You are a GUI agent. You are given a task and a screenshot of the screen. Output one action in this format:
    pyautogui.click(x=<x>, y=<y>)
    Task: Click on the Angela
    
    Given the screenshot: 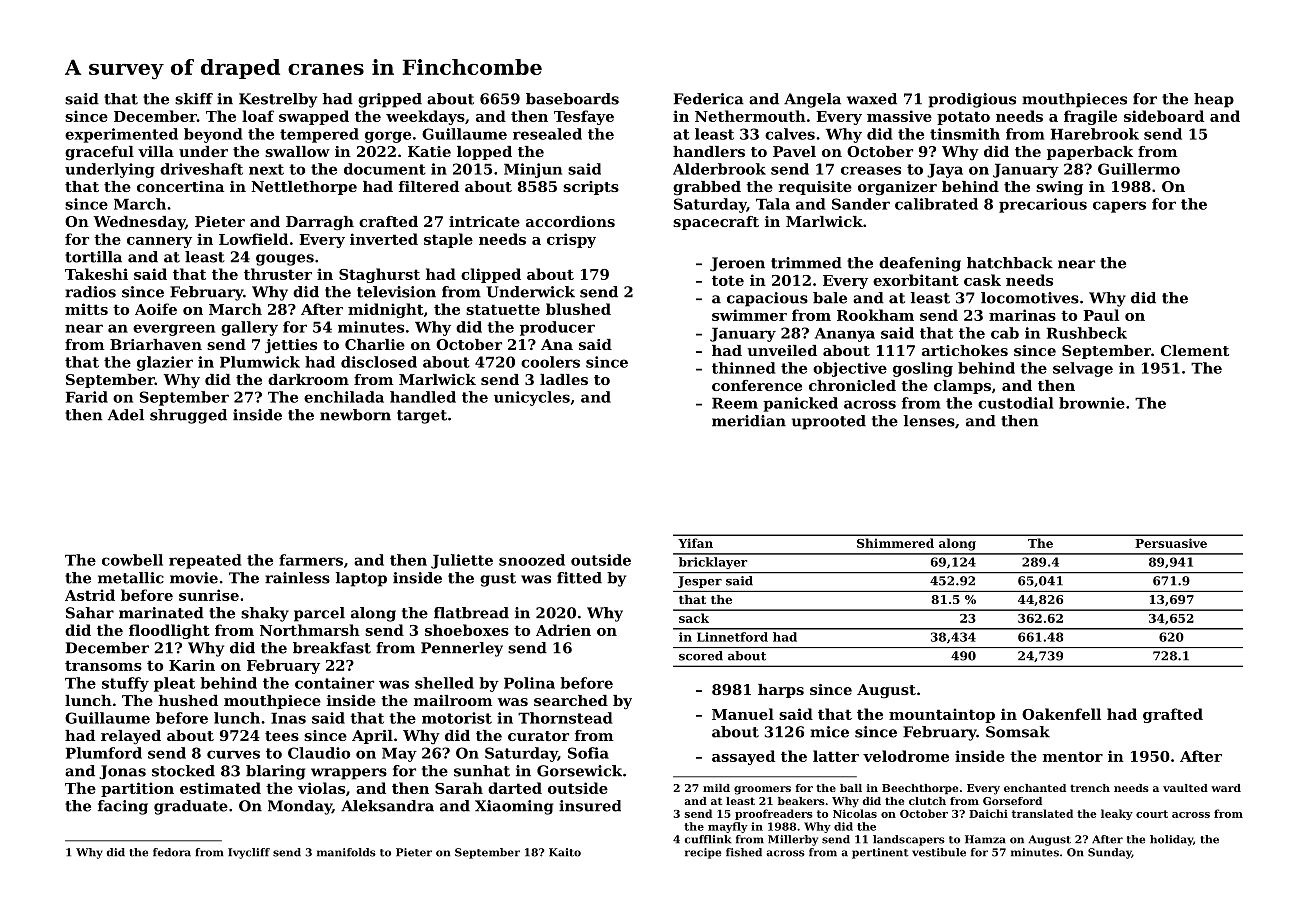 What is the action you would take?
    pyautogui.click(x=812, y=100)
